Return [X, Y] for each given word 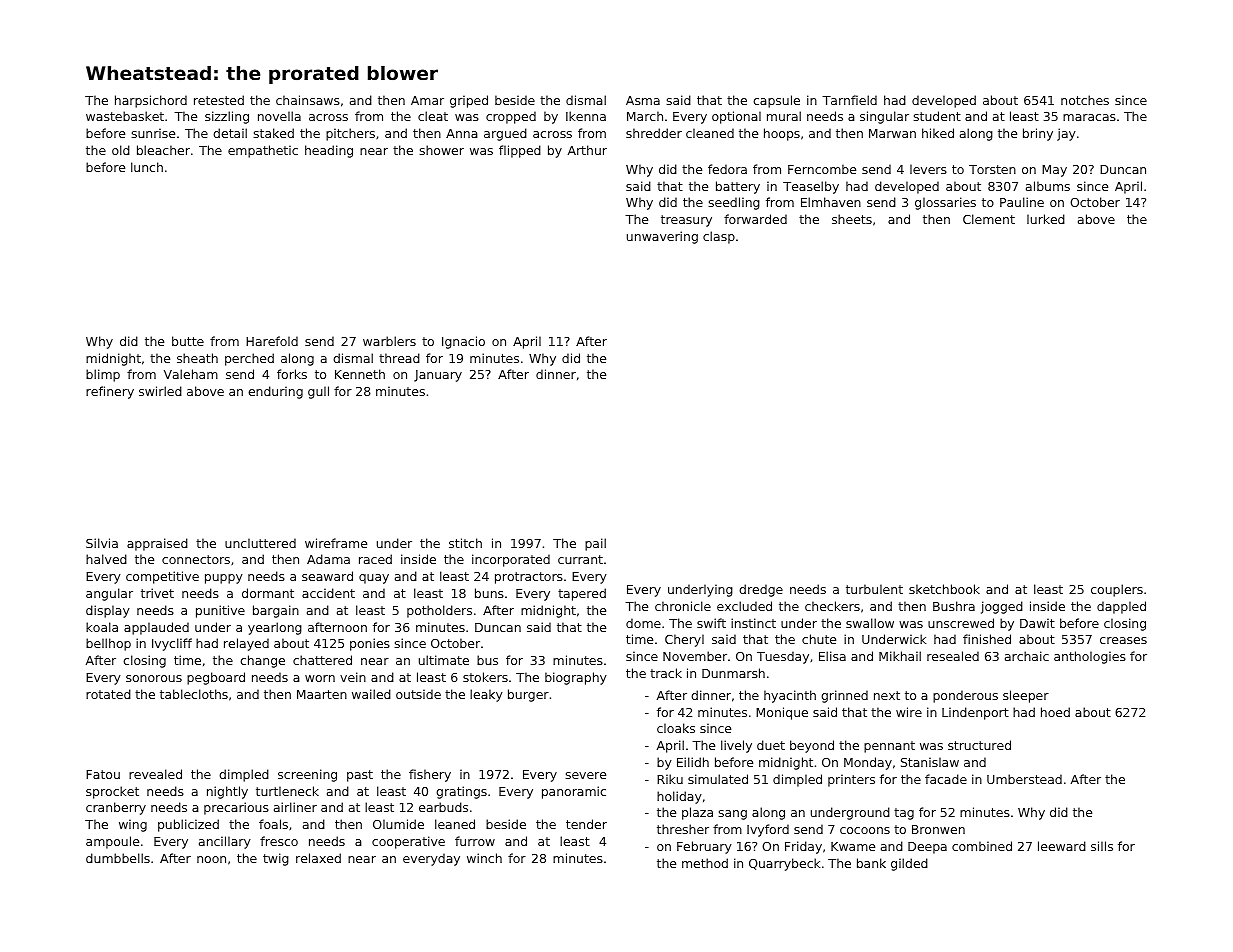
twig [276, 859]
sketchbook [944, 589]
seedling [734, 203]
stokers [485, 677]
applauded [156, 628]
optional [736, 117]
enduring [275, 392]
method [705, 863]
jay [1066, 134]
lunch [147, 167]
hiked [938, 133]
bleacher [163, 150]
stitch [465, 543]
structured [979, 745]
